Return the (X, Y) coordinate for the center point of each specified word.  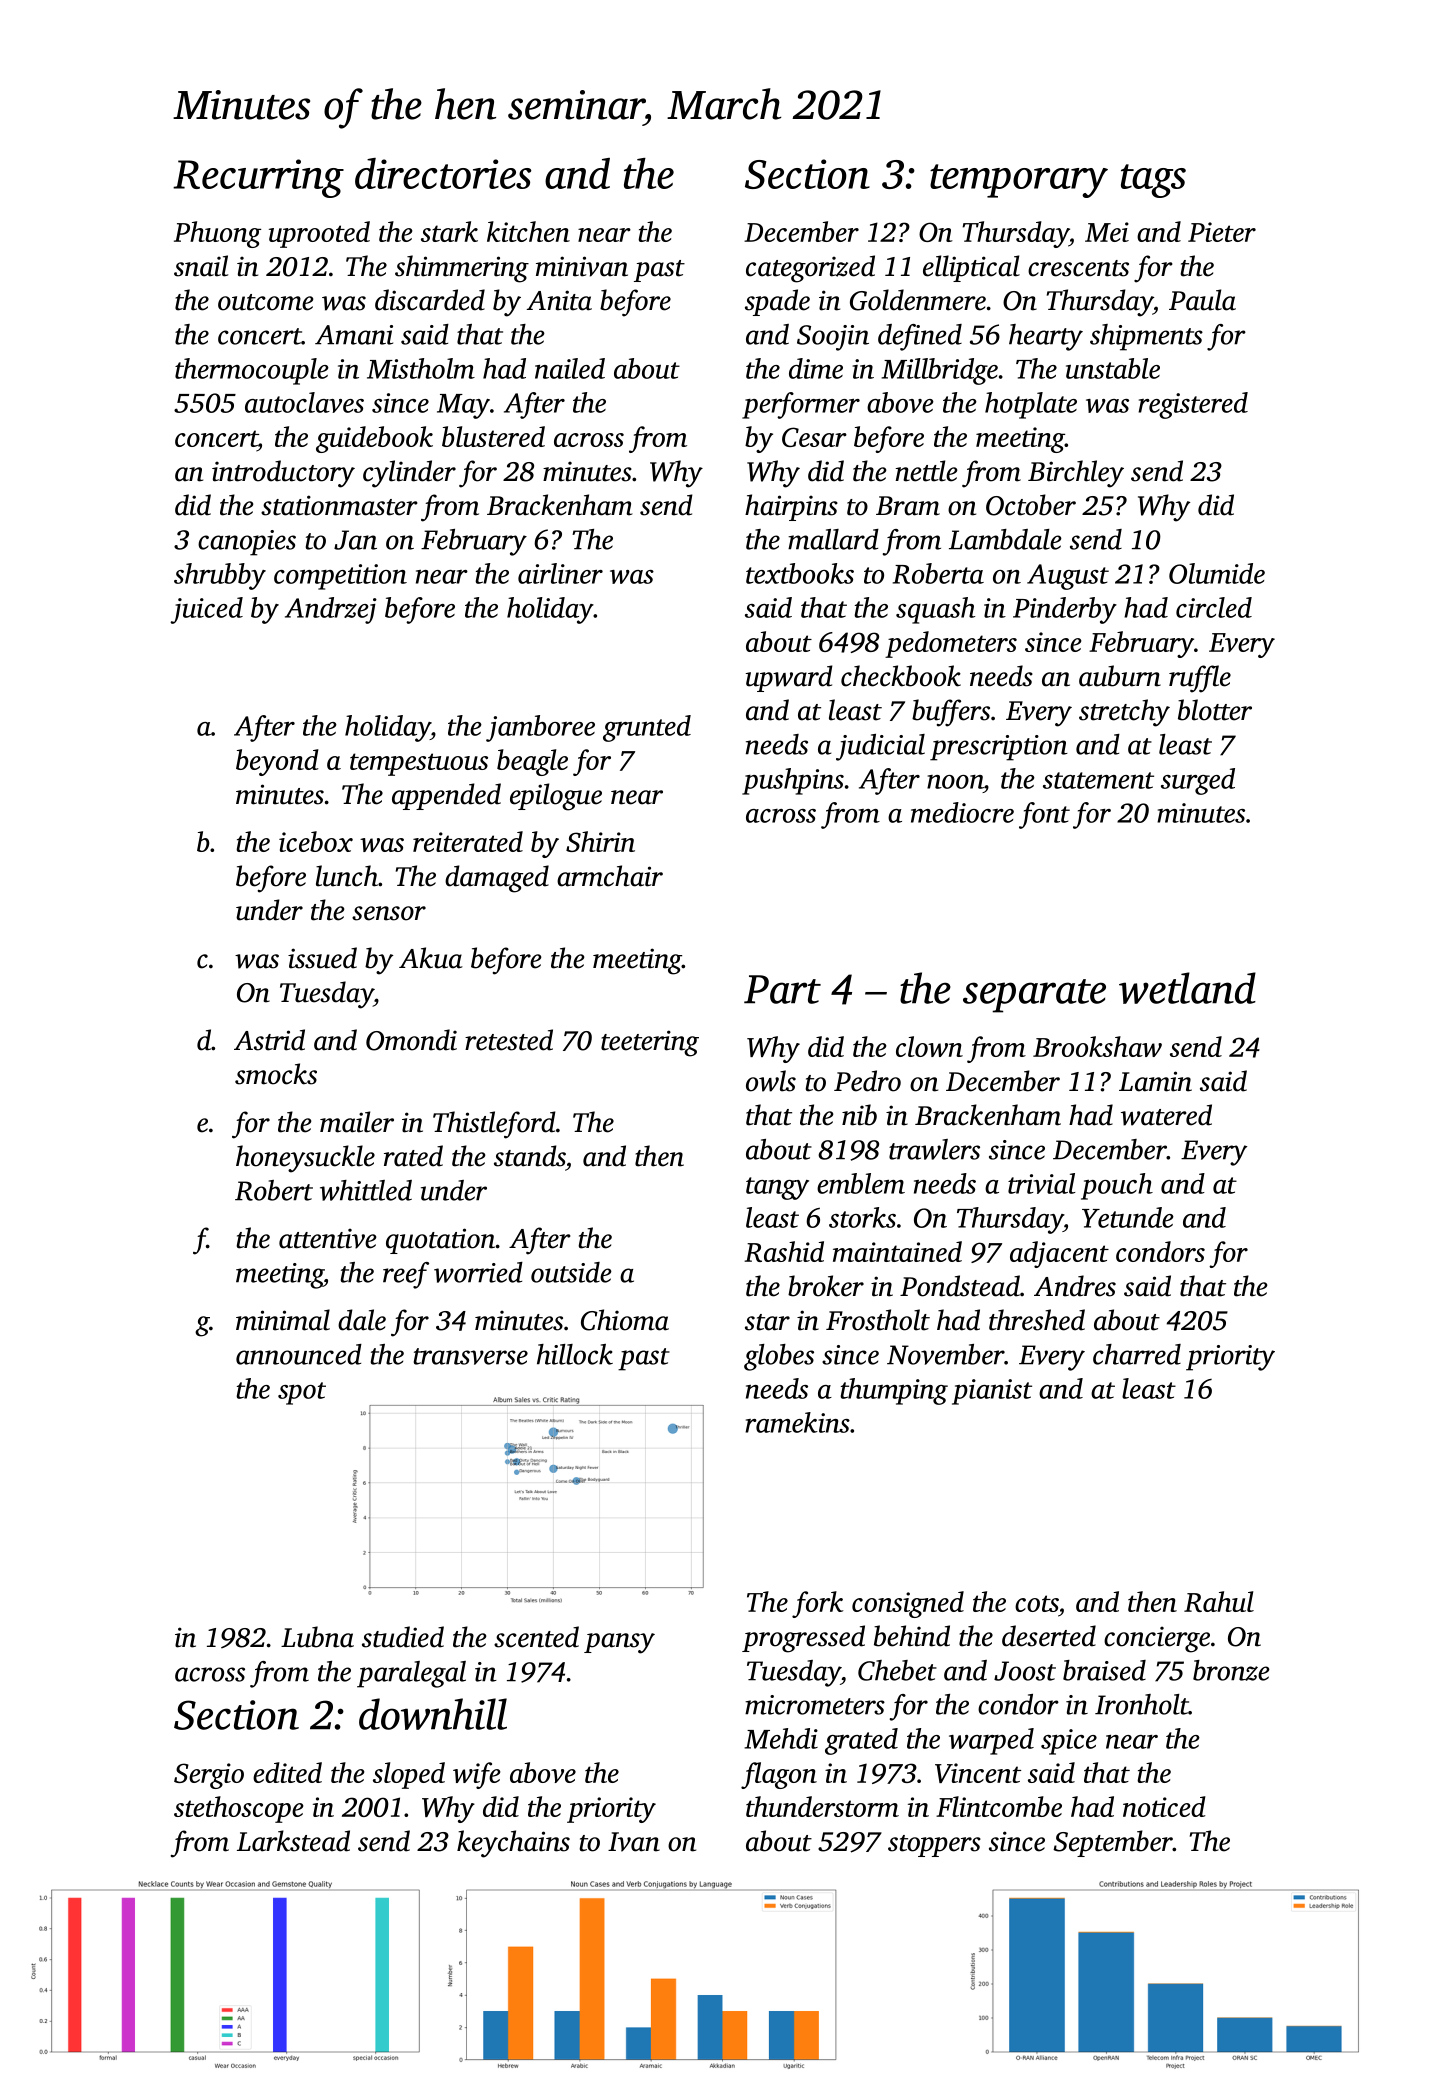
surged (1198, 781)
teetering (650, 1043)
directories (443, 173)
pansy (619, 1643)
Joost (1025, 1671)
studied (403, 1637)
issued (322, 958)
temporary (1019, 181)
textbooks (800, 573)
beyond (277, 762)
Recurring (258, 178)
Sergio (209, 1776)
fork (817, 1604)
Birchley (1076, 474)
